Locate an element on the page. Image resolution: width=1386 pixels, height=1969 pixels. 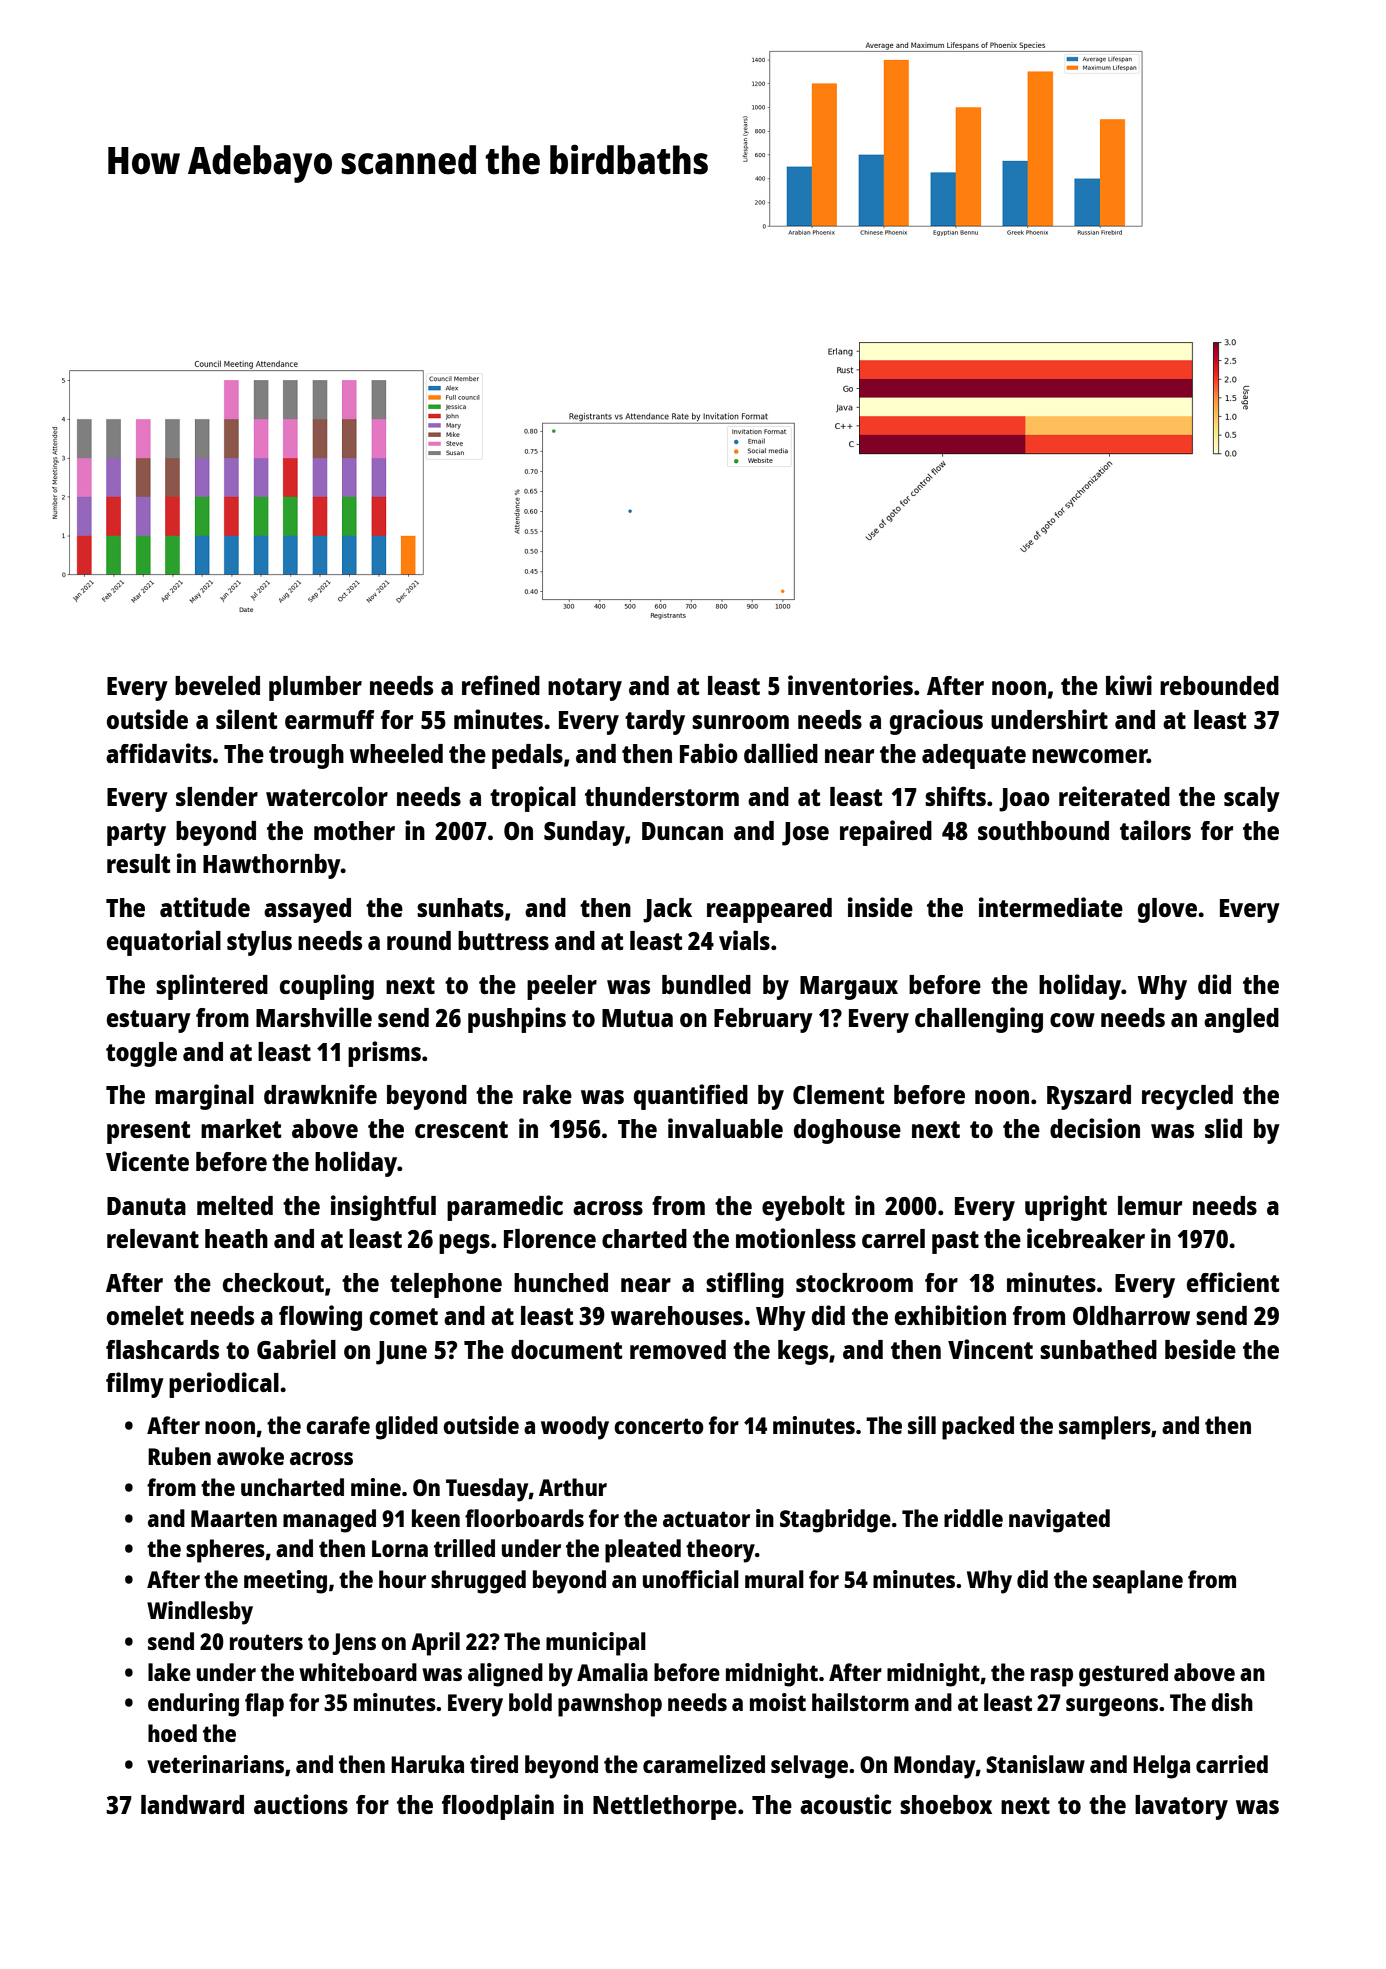
crescent is located at coordinates (461, 1129).
